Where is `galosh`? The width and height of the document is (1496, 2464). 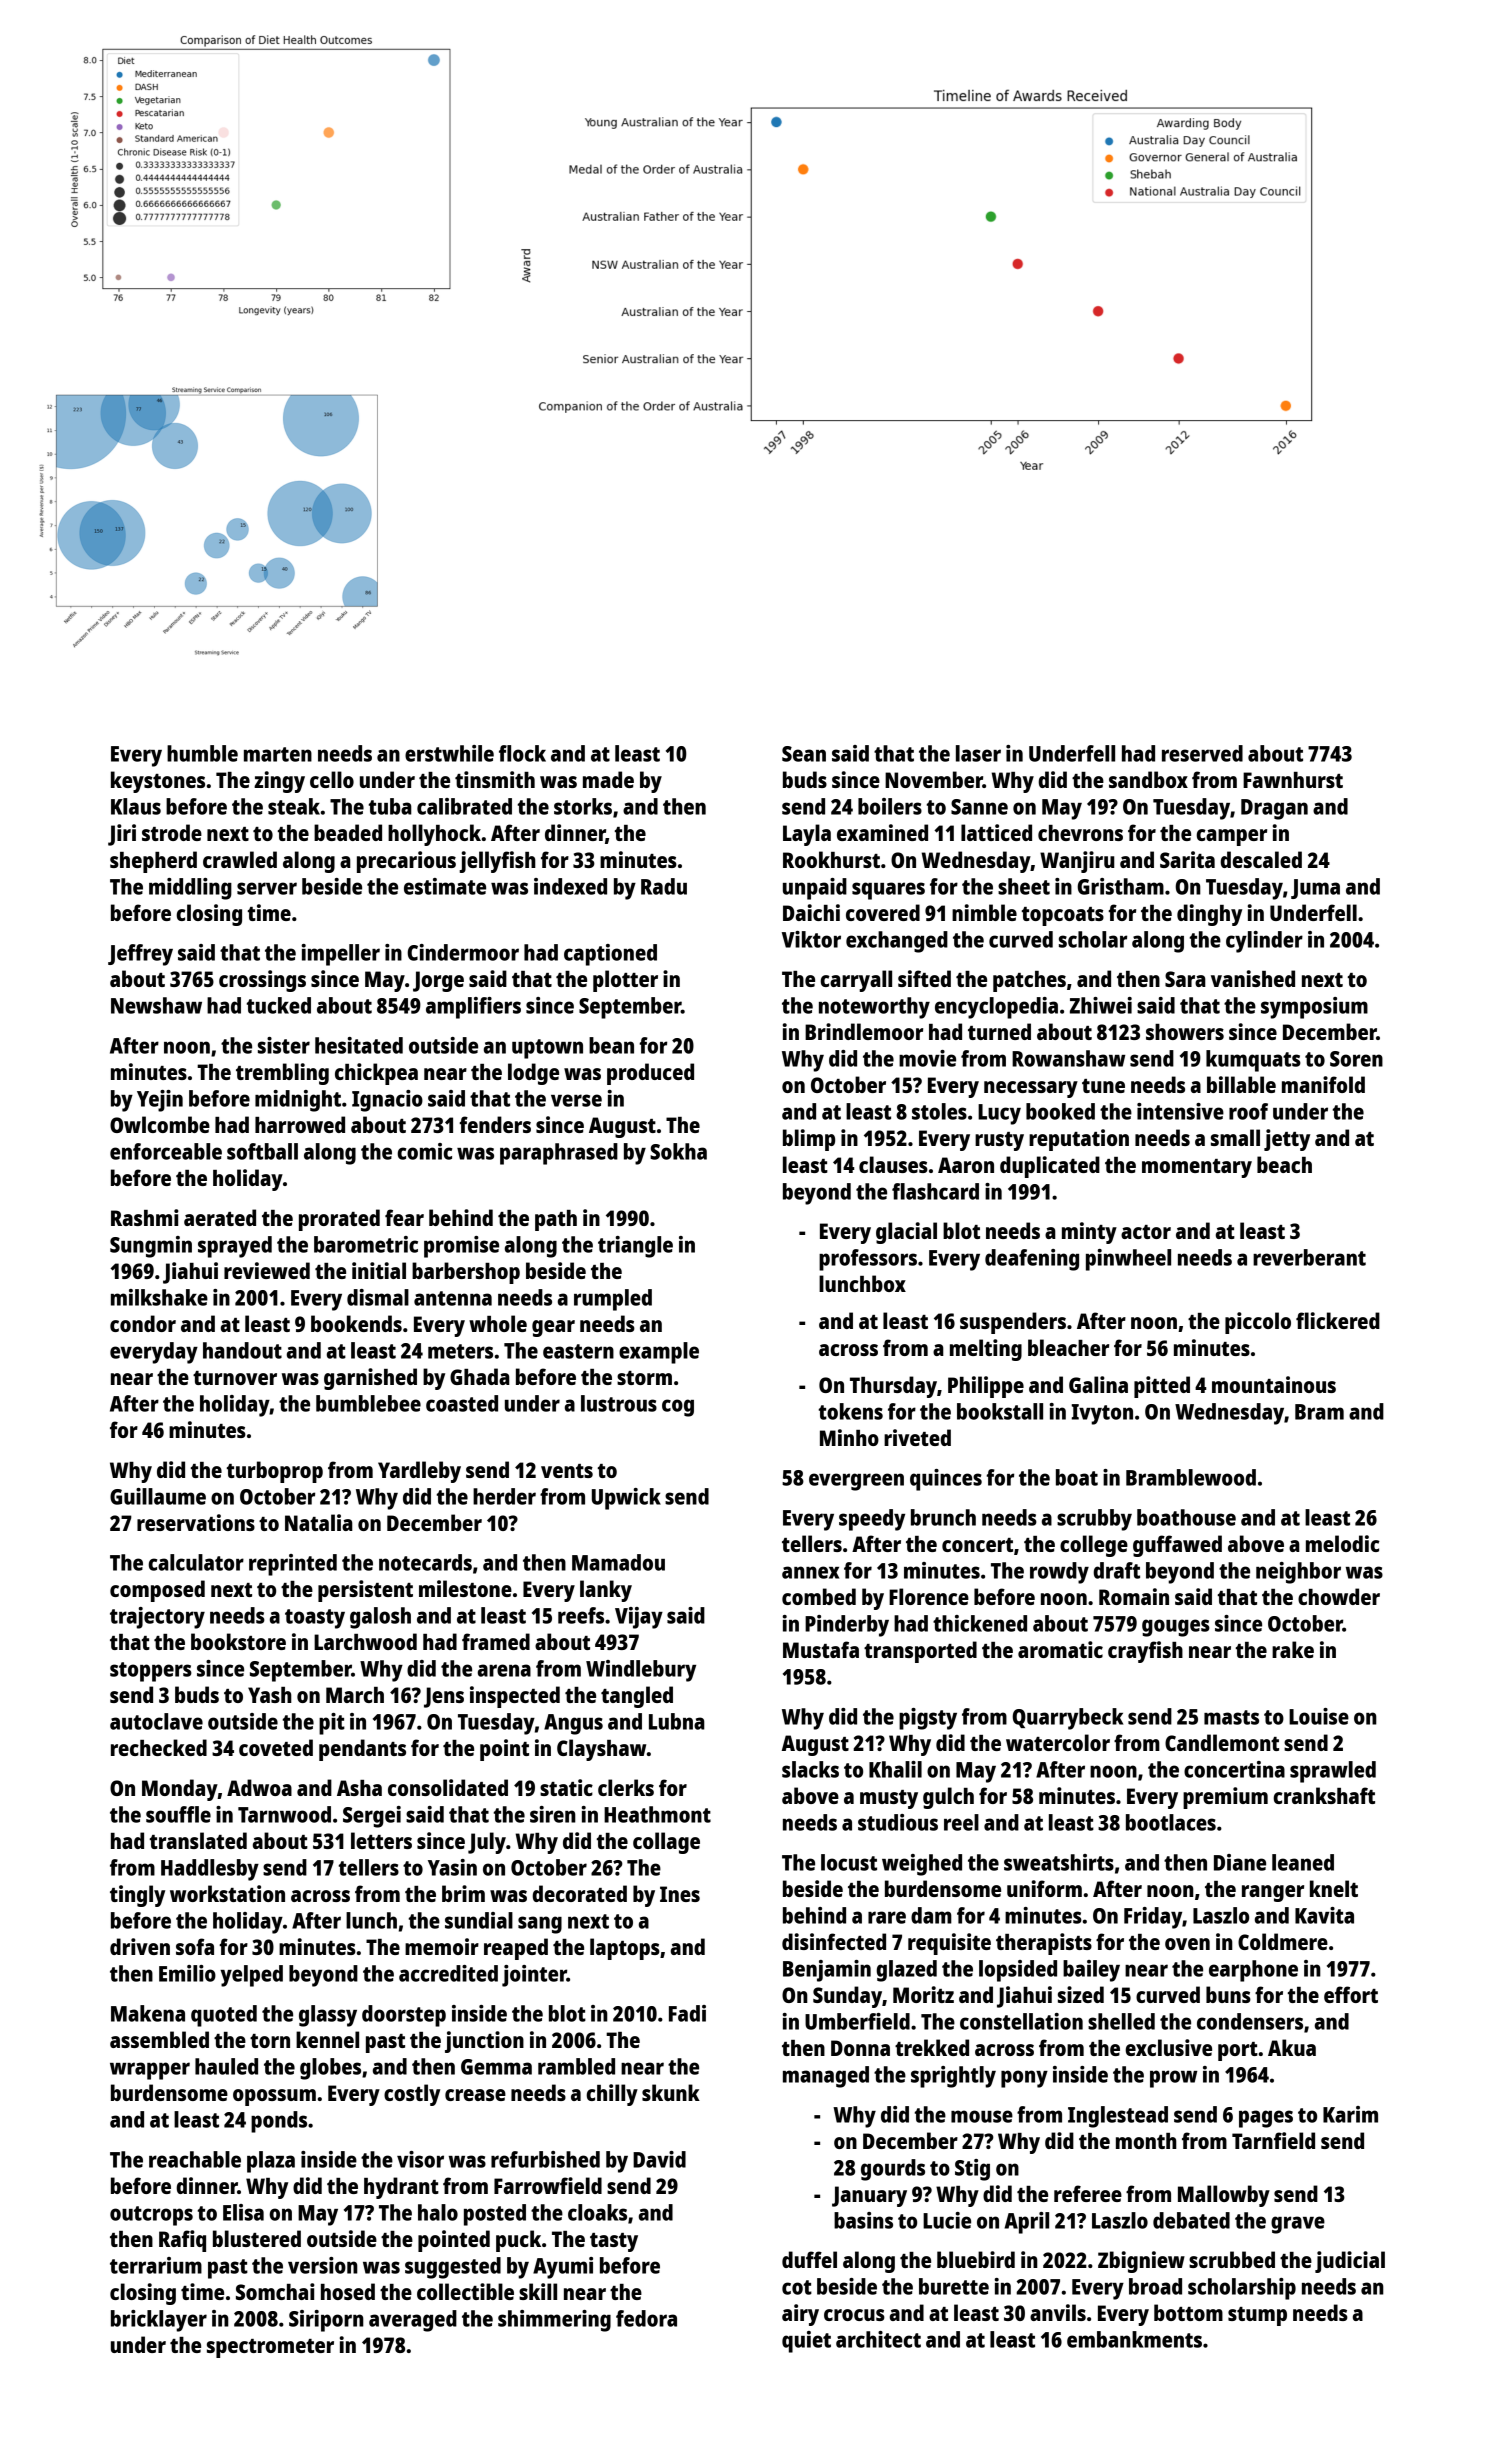
galosh is located at coordinates (380, 1618).
